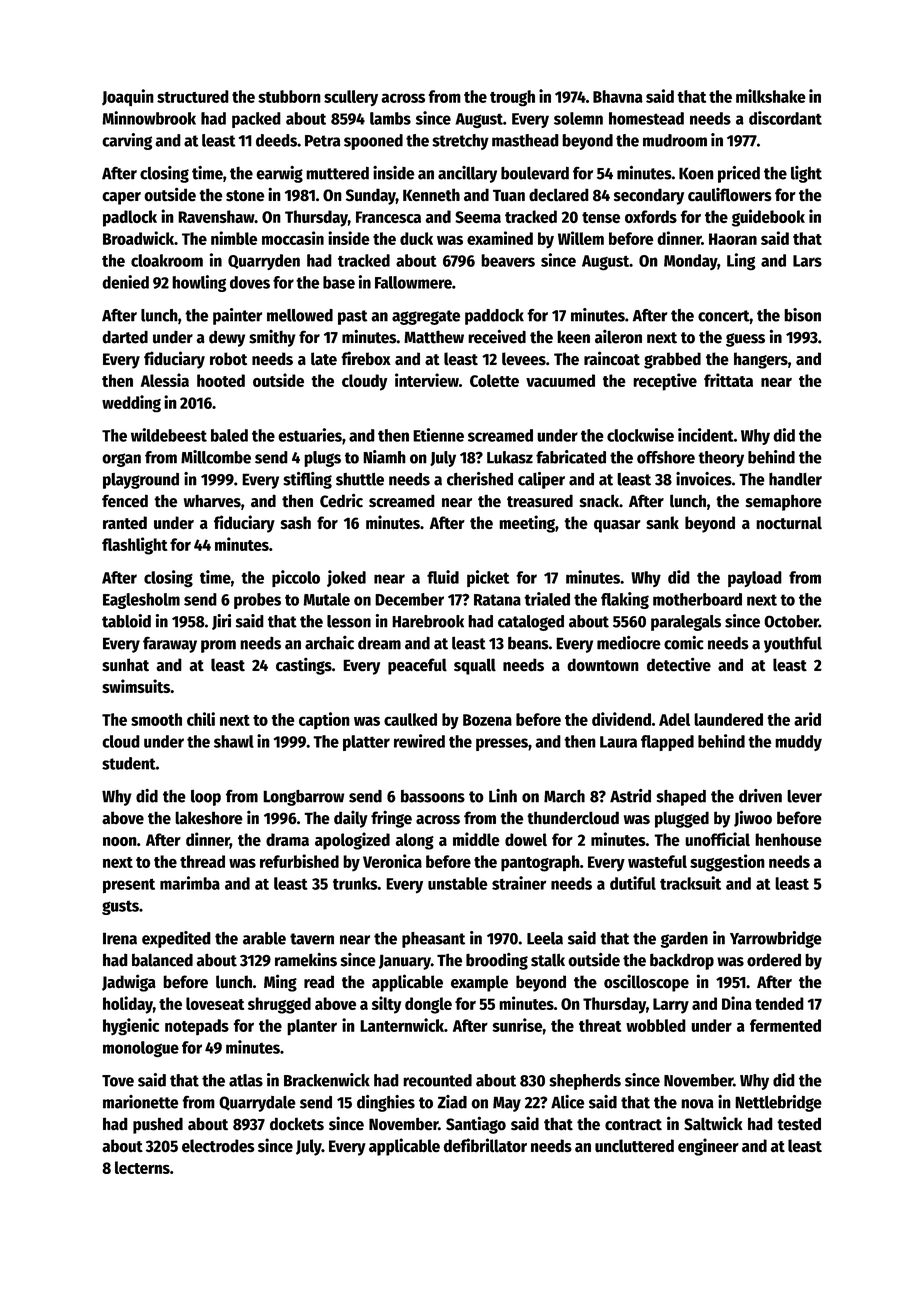 Image resolution: width=924 pixels, height=1308 pixels. I want to click on Tuan, so click(509, 195).
